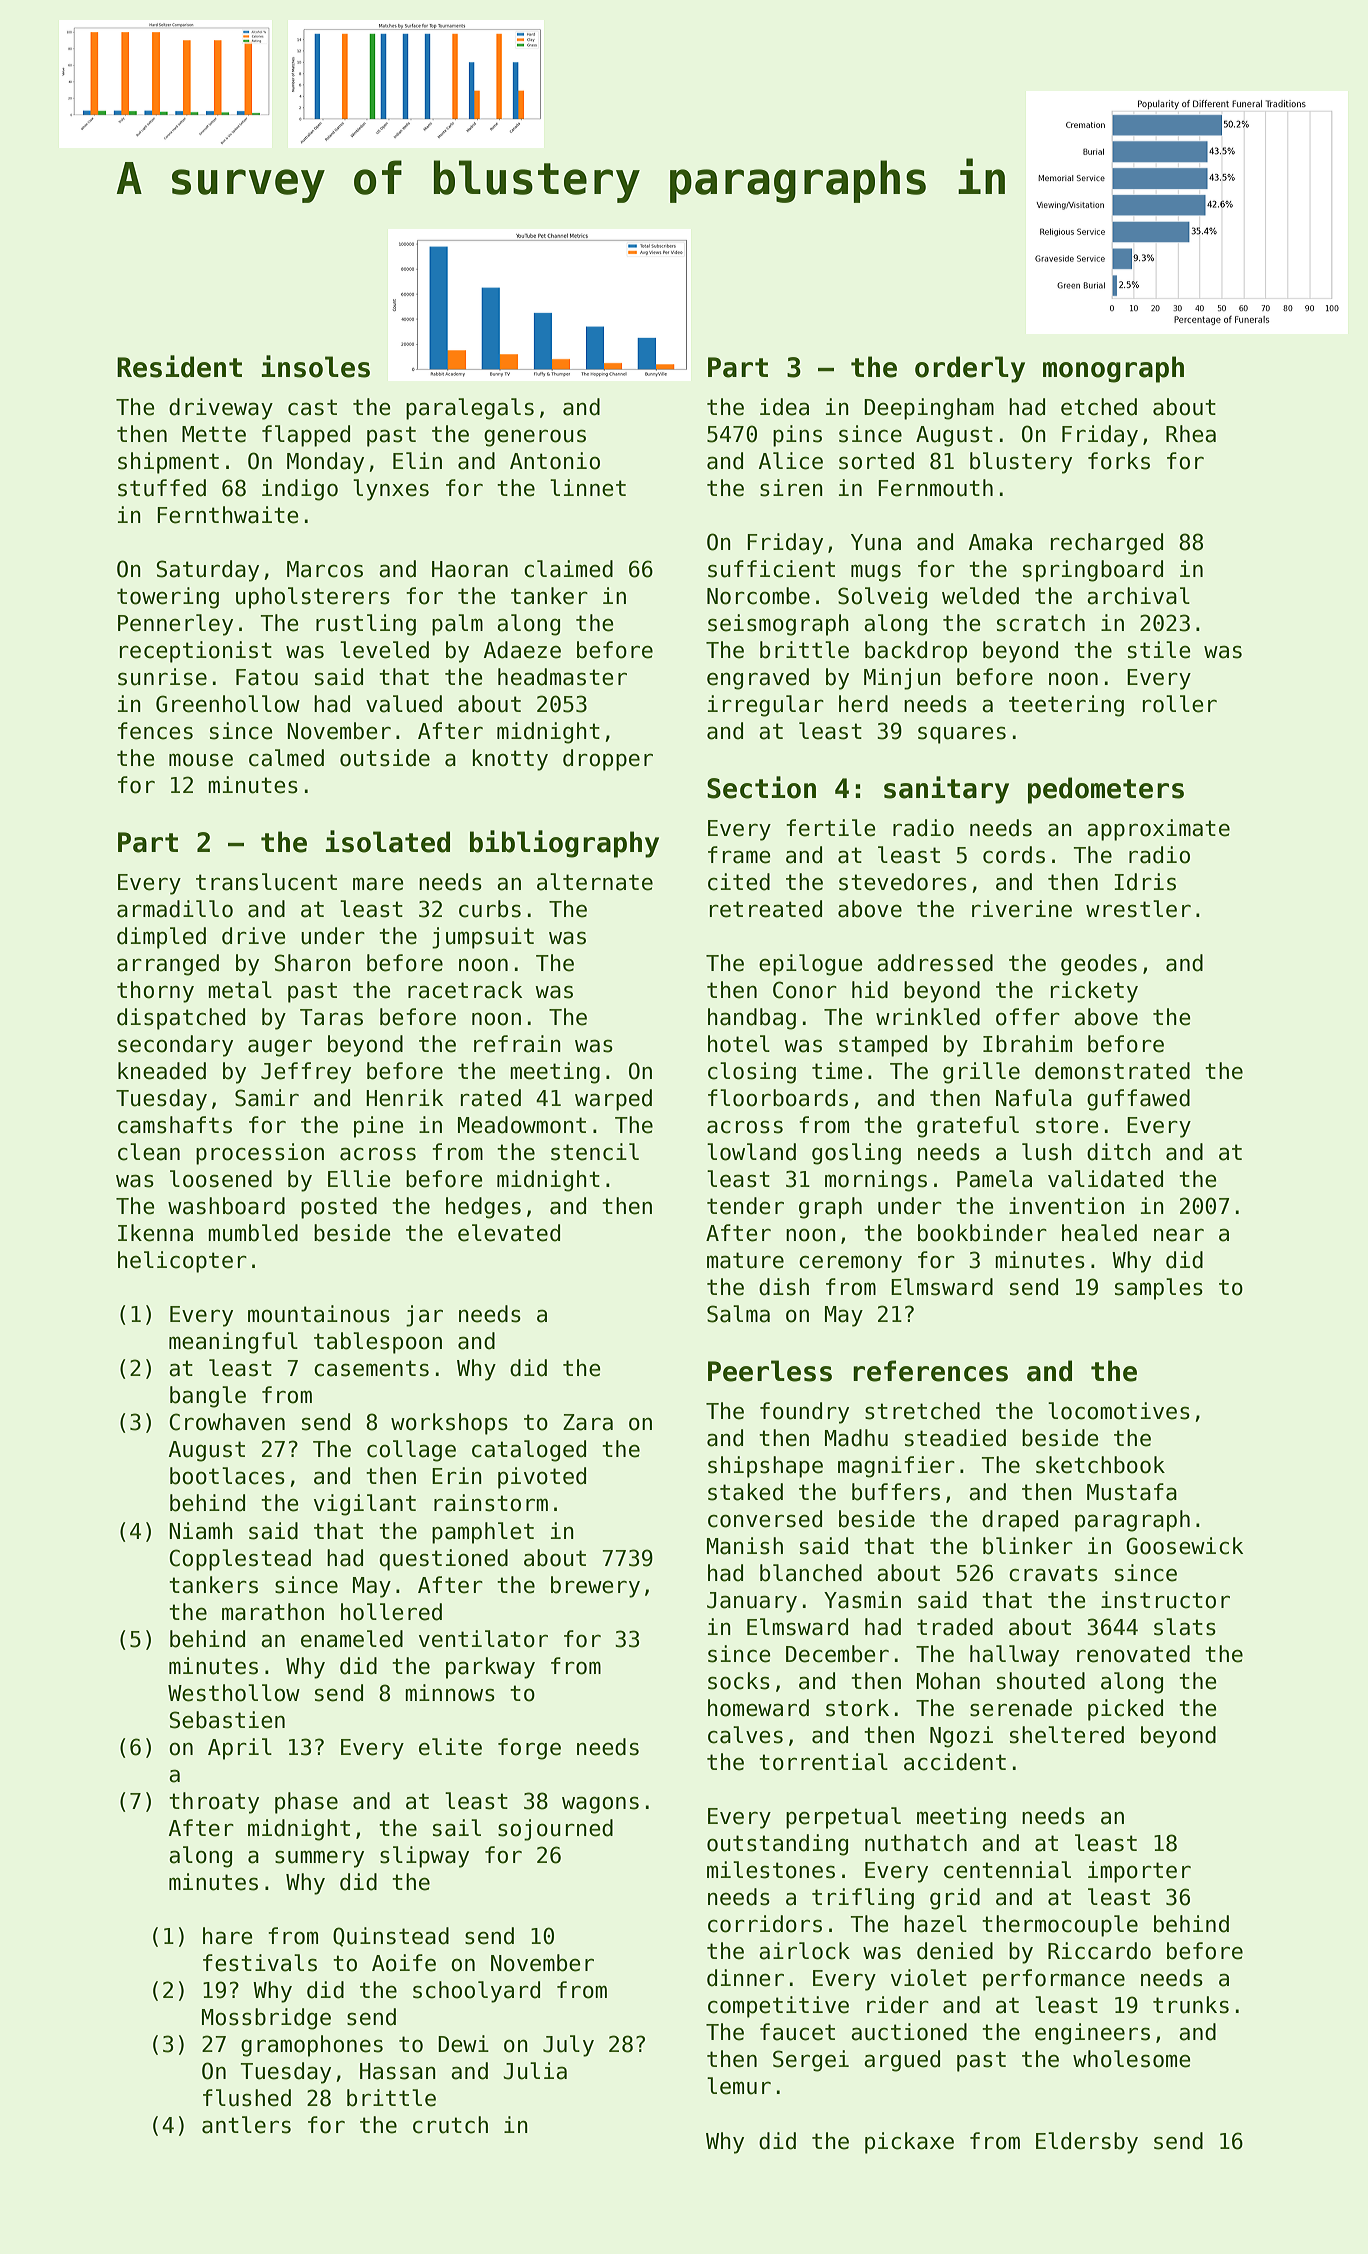  Describe the element at coordinates (175, 625) in the page. I see `Pennerley` at that location.
